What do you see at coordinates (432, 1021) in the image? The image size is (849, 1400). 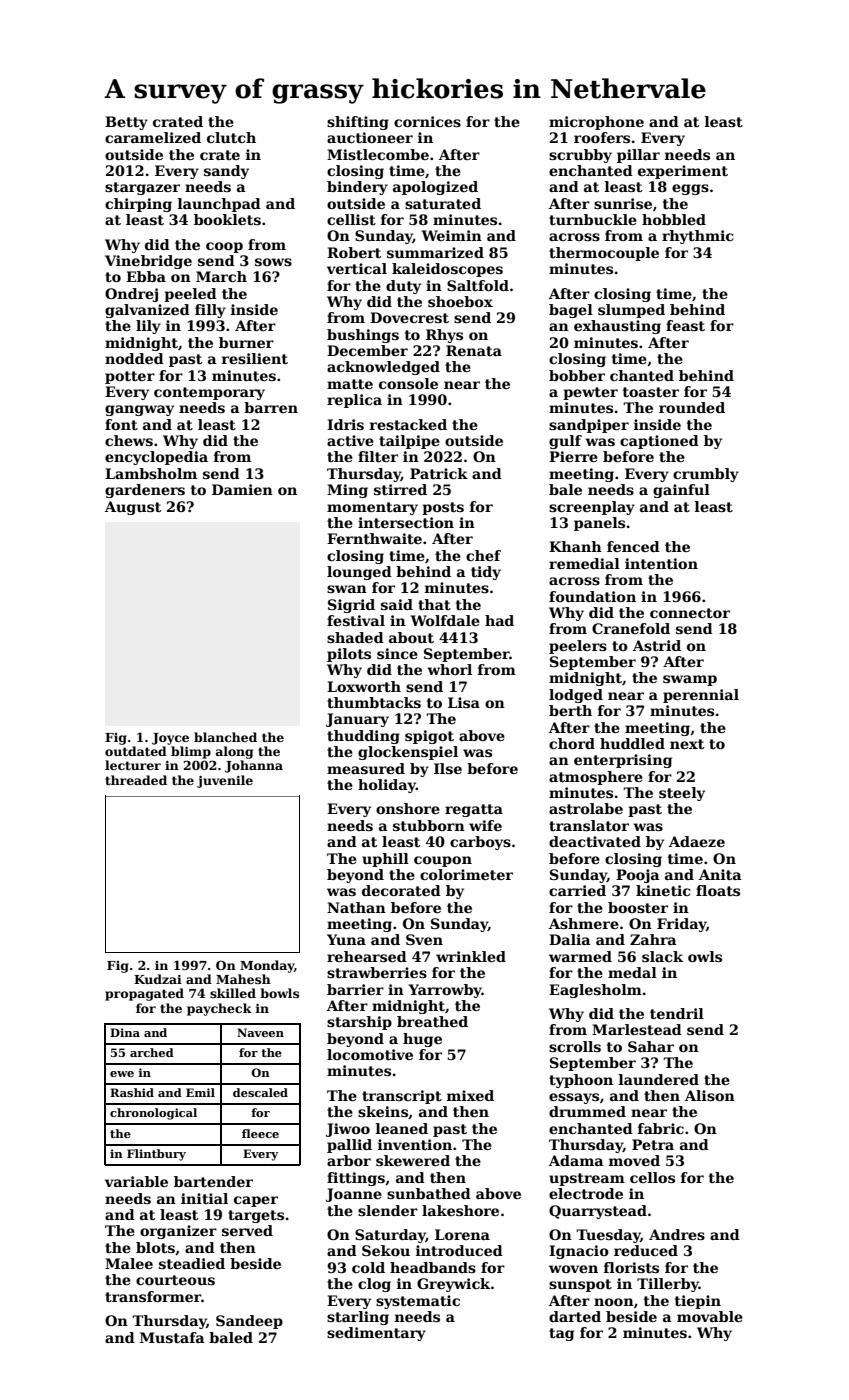 I see `breathed` at bounding box center [432, 1021].
